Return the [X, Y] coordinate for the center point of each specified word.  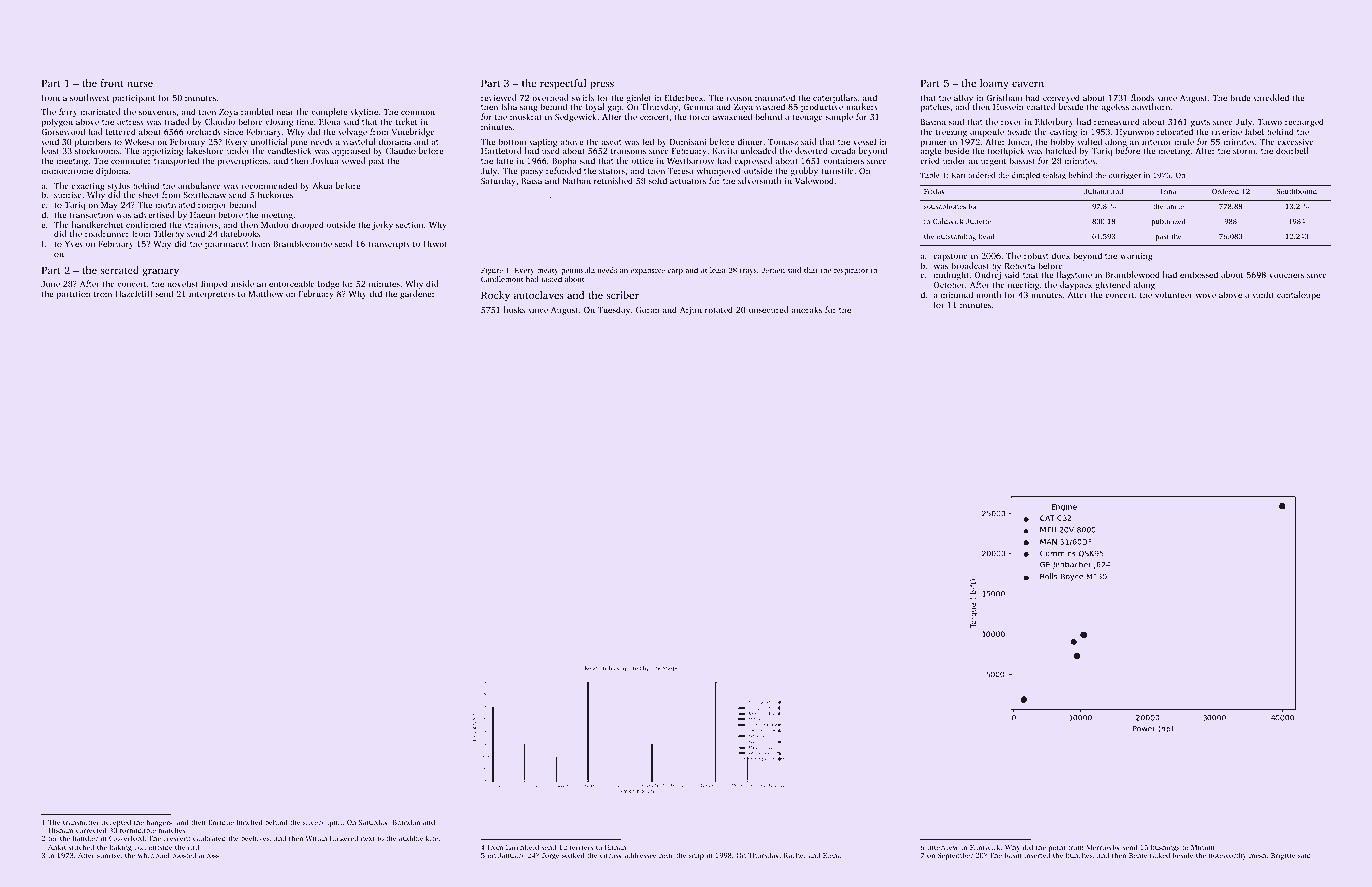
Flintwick [985, 847]
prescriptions [243, 162]
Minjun [1203, 848]
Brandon [406, 822]
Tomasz [783, 142]
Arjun [691, 311]
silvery [314, 823]
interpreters [212, 295]
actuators [688, 181]
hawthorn [1151, 106]
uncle [1175, 206]
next [368, 839]
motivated [175, 204]
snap [696, 857]
